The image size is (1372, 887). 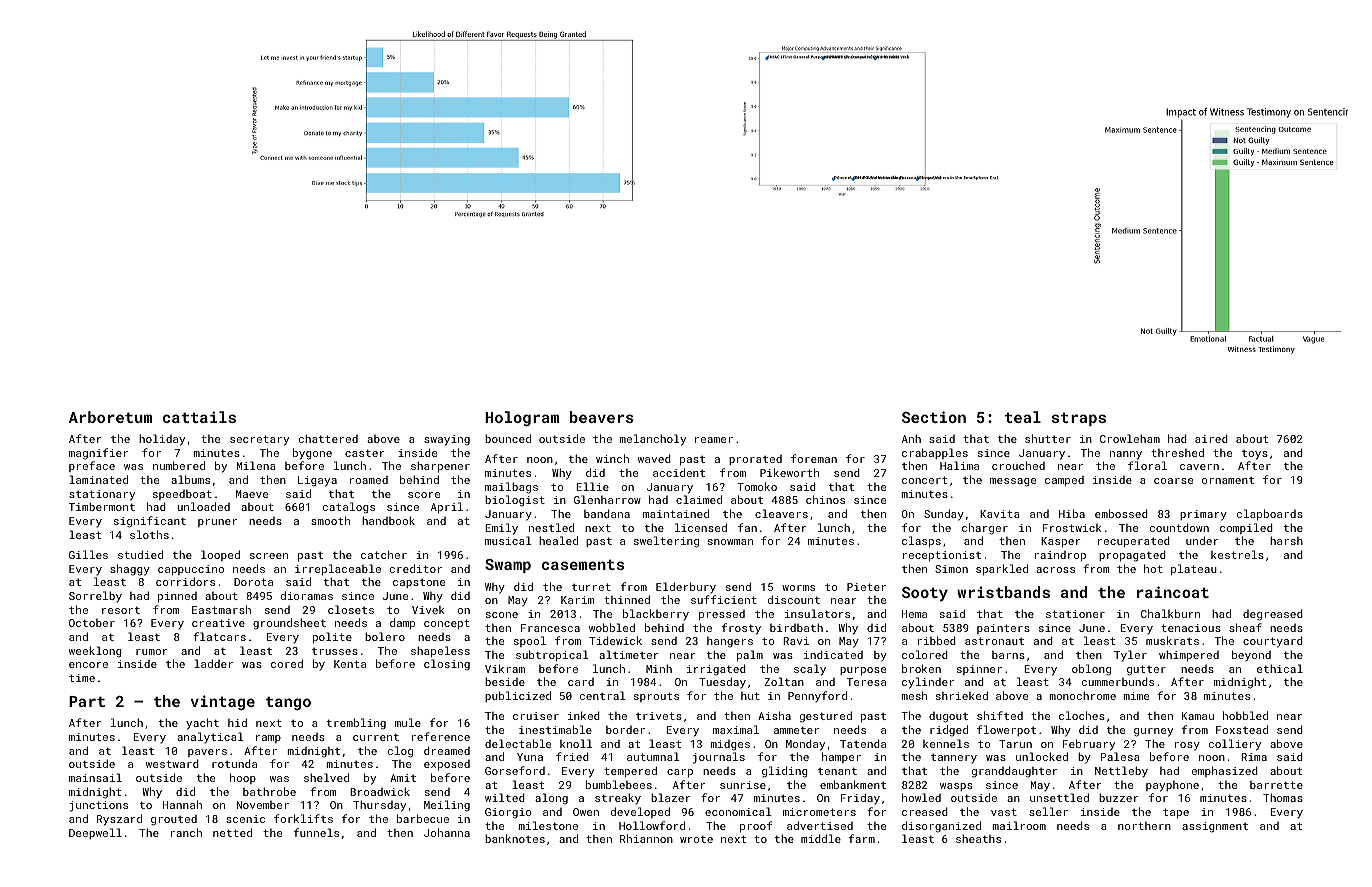 I want to click on nestled, so click(x=551, y=527).
